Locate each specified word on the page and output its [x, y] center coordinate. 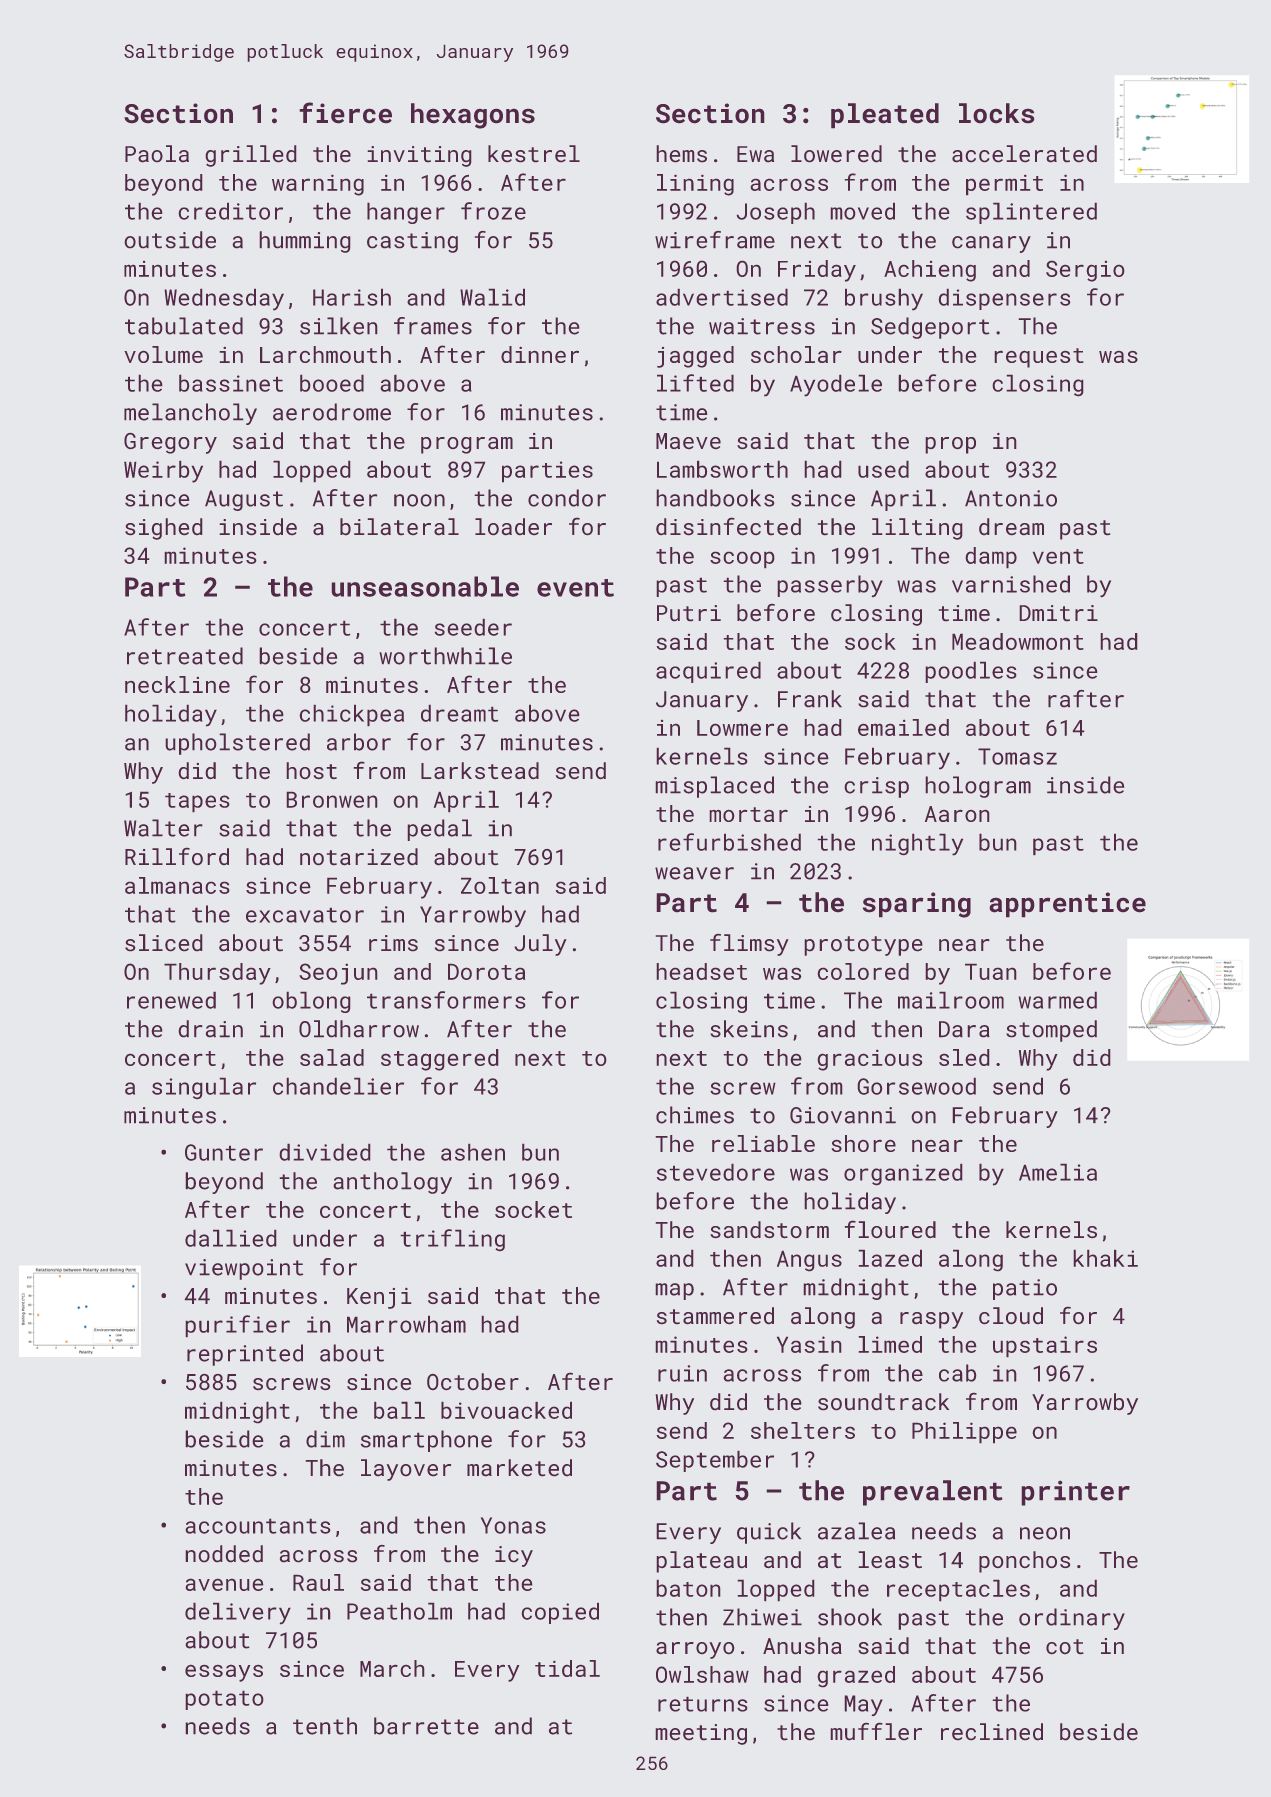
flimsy [749, 944]
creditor [230, 211]
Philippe [964, 1433]
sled [964, 1057]
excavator [305, 915]
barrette [426, 1726]
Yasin [809, 1344]
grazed [856, 1677]
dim [325, 1439]
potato [224, 1700]
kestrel [534, 154]
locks [996, 113]
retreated [185, 656]
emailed [903, 727]
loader [513, 527]
